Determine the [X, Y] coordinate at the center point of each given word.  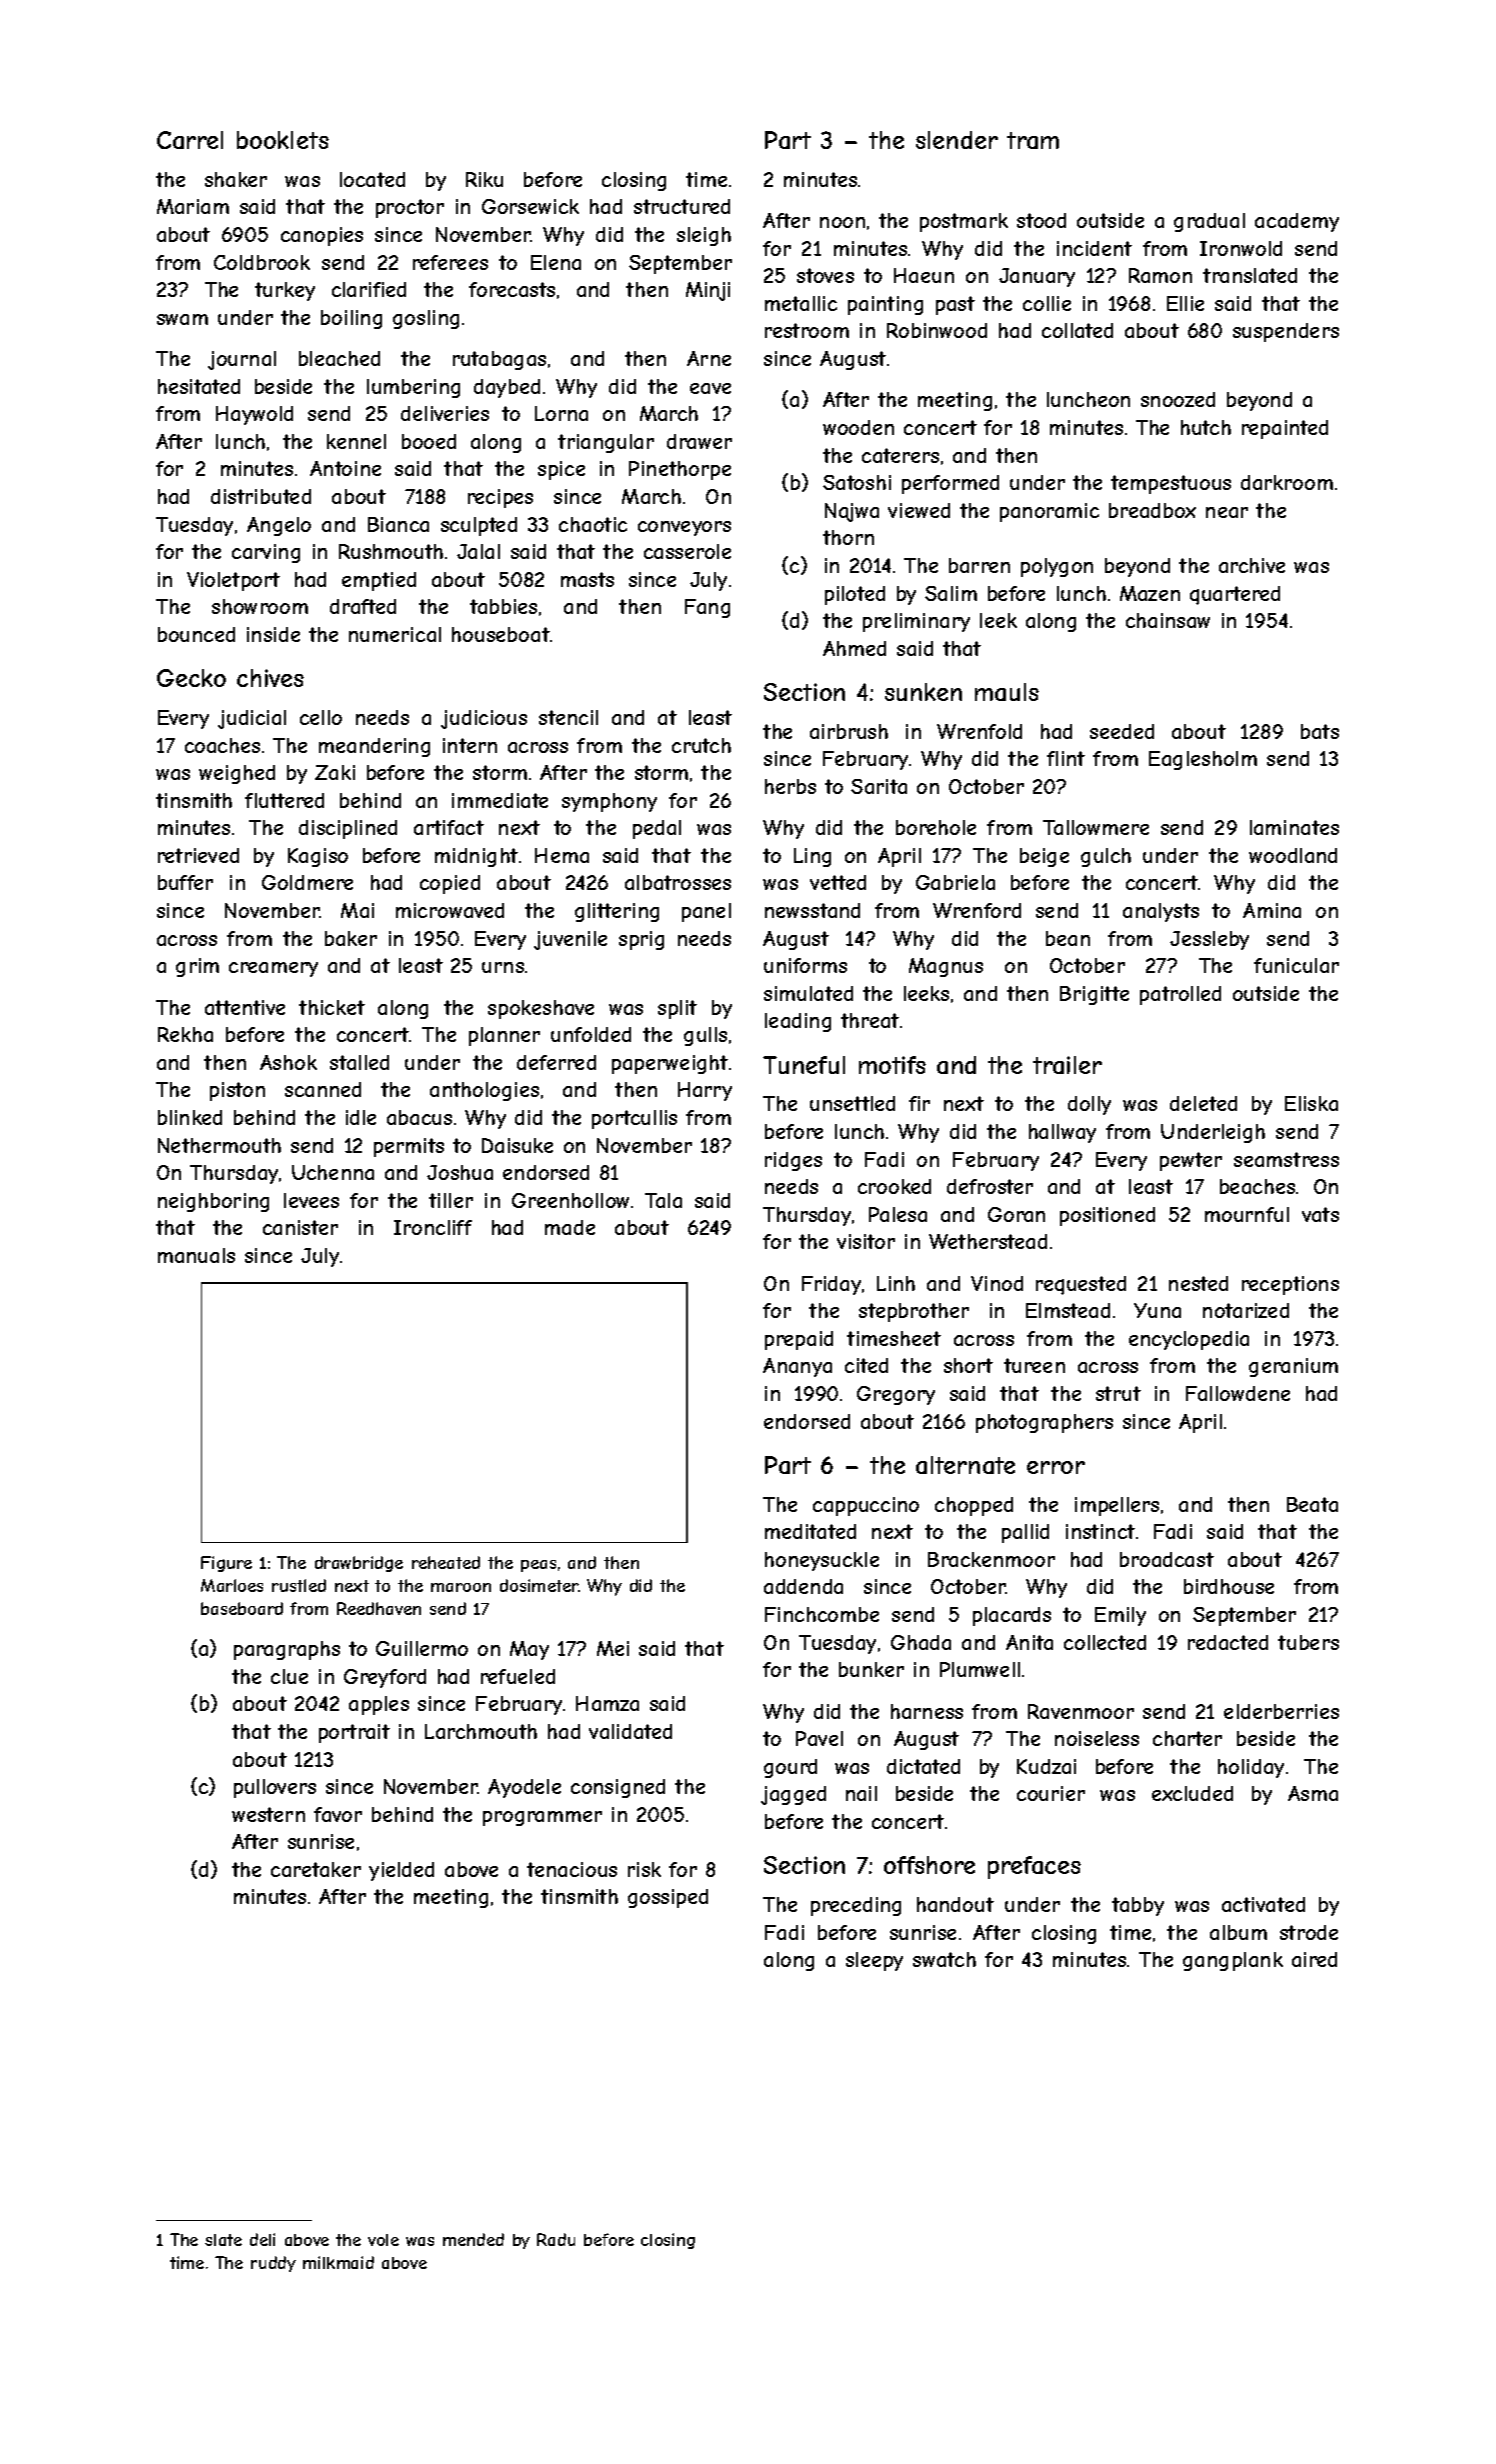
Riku [484, 179]
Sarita [879, 786]
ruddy [273, 2264]
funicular [1296, 965]
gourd [790, 1768]
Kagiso [318, 857]
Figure [226, 1564]
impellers [1117, 1506]
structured [682, 206]
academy [1297, 222]
